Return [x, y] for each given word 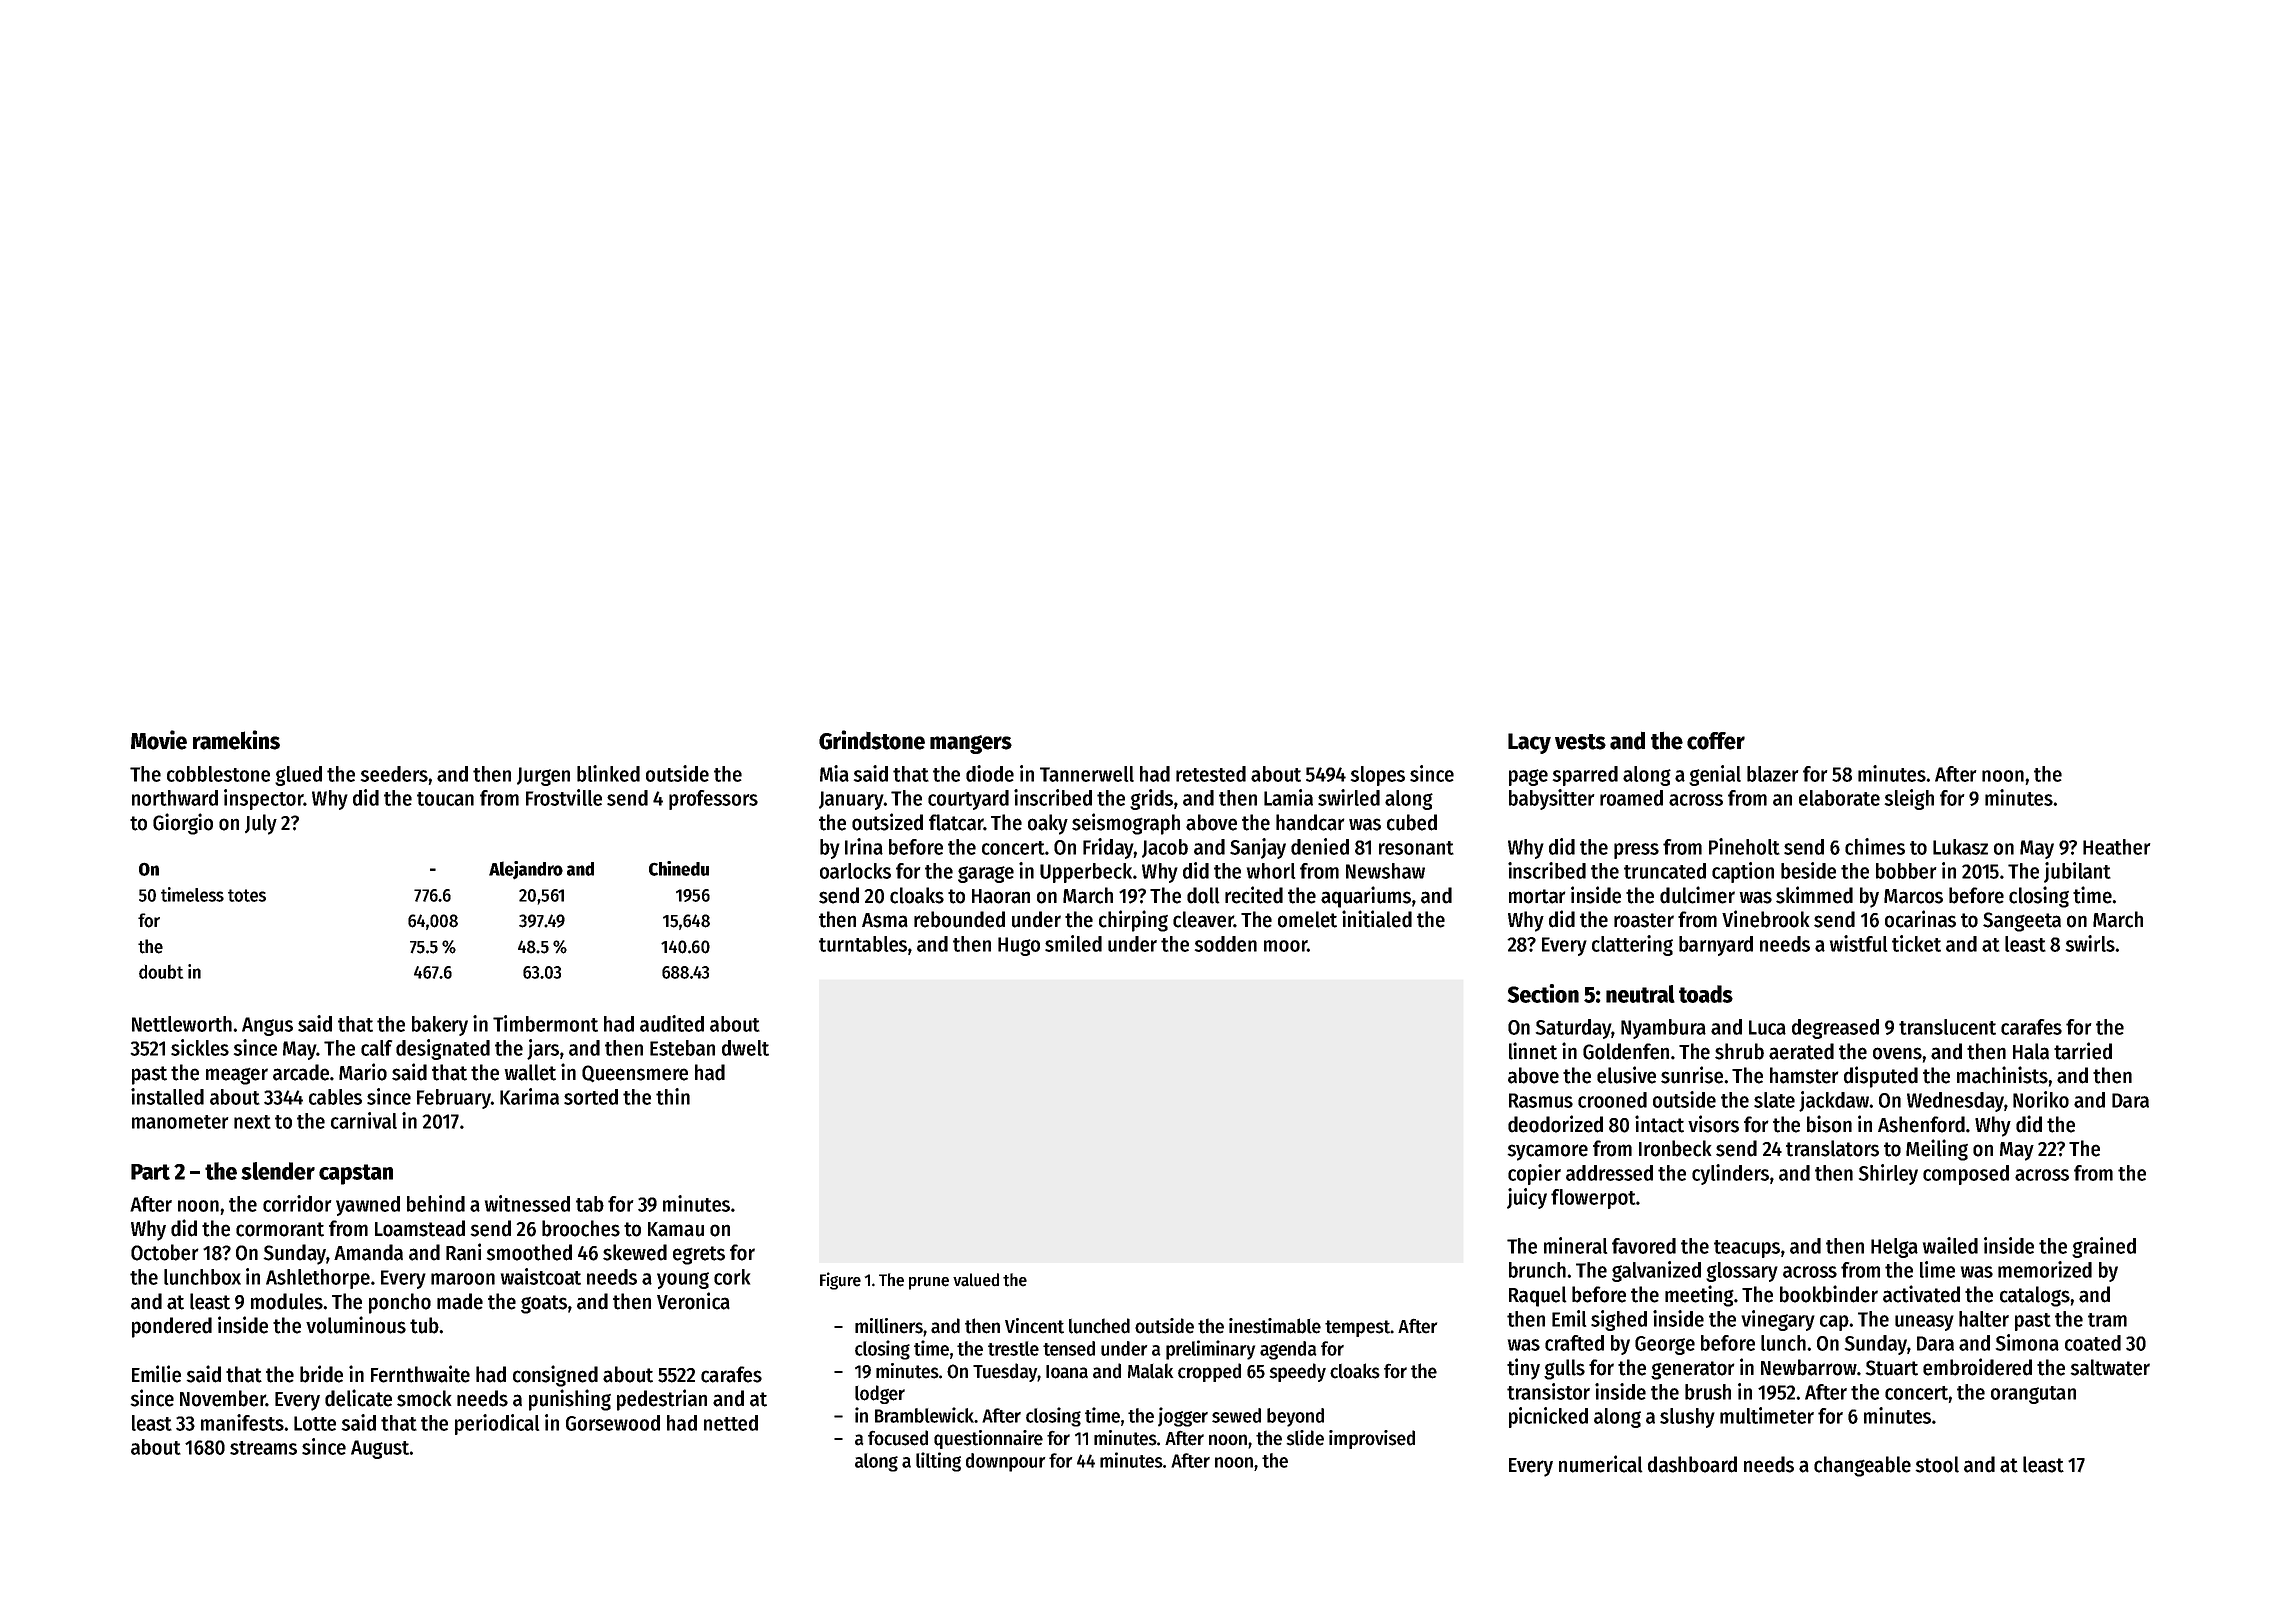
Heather [2117, 847]
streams [263, 1448]
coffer [1716, 741]
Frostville [564, 797]
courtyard [968, 800]
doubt [161, 972]
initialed [1377, 919]
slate [1774, 1100]
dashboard [1692, 1464]
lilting [938, 1462]
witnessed [527, 1203]
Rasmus [1541, 1100]
